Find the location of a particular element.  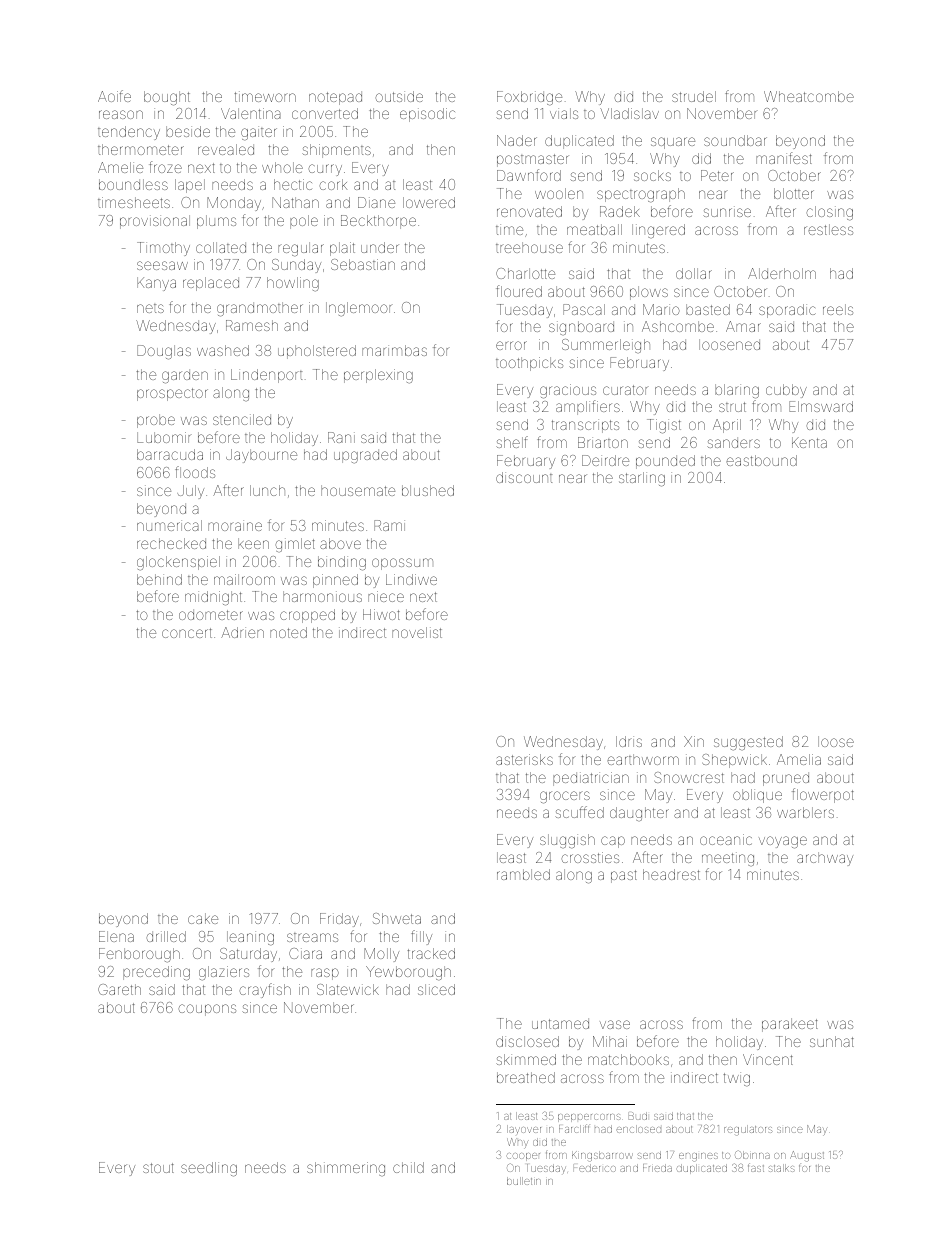

outside is located at coordinates (399, 96).
